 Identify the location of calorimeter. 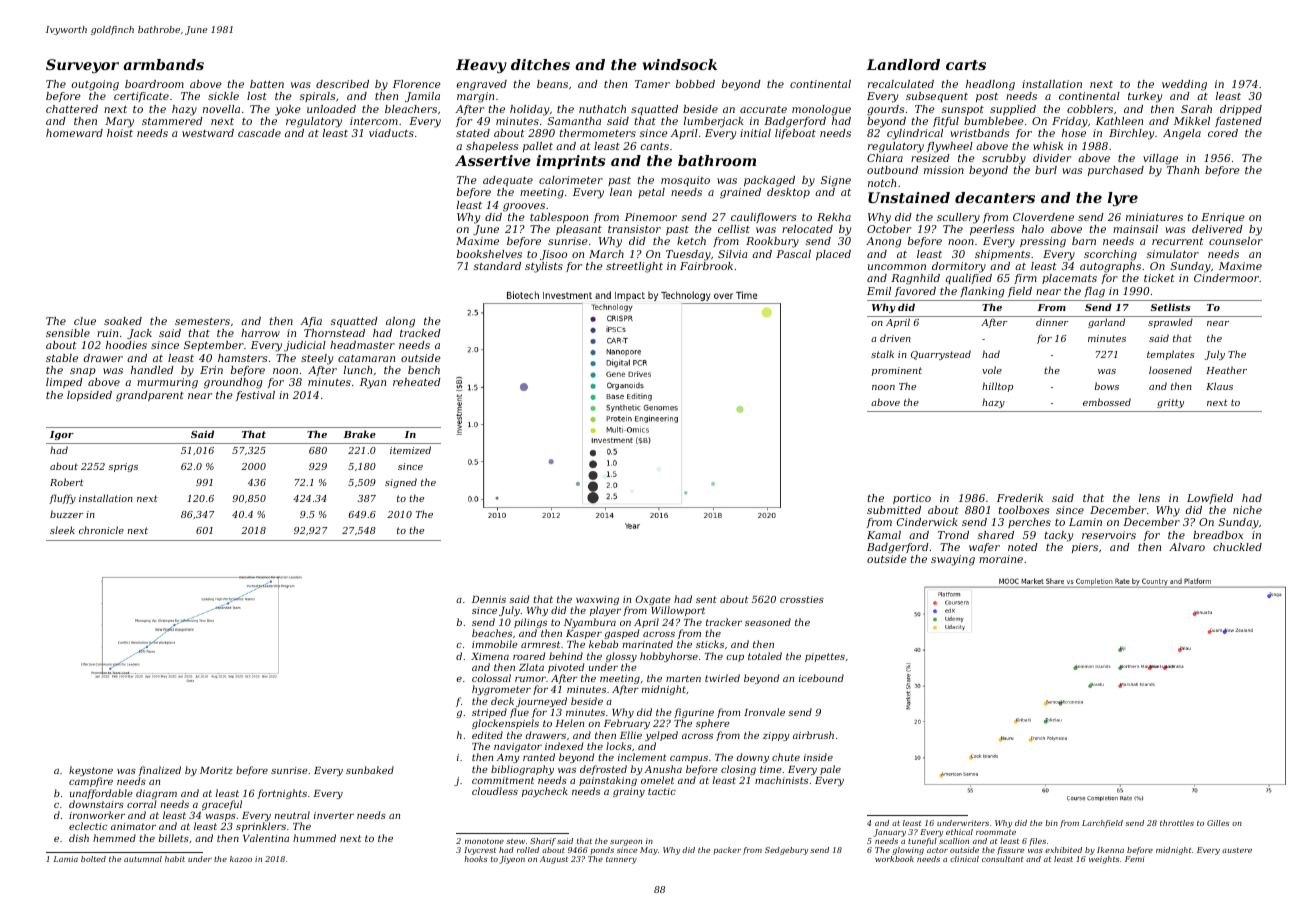
(571, 180).
